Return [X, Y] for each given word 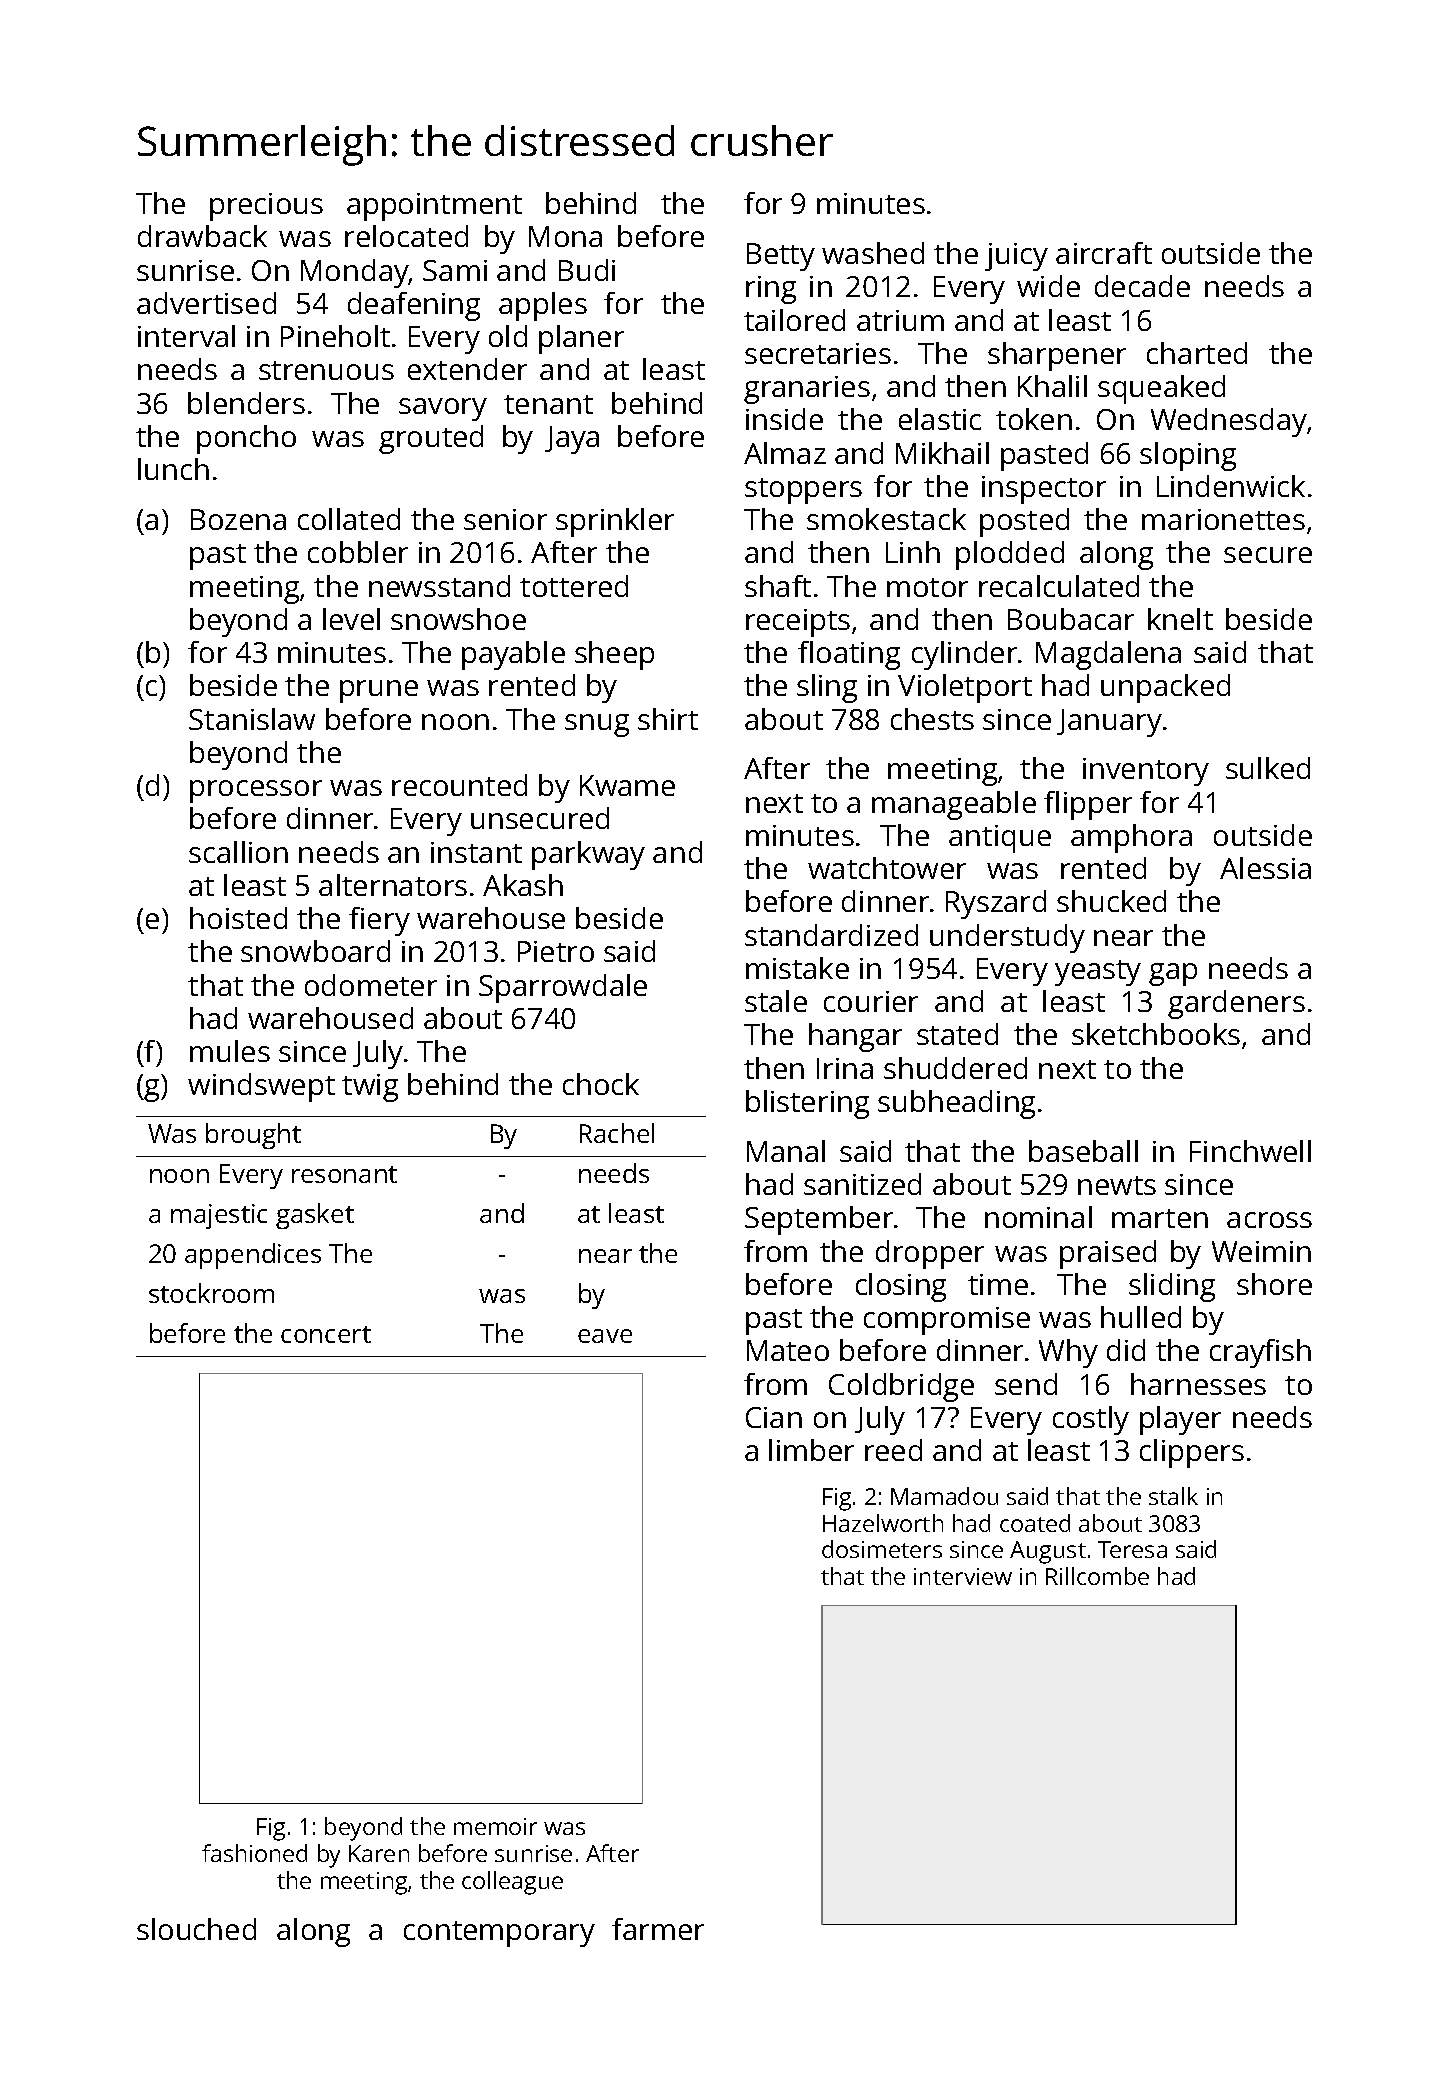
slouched [196, 1929]
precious [266, 207]
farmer [658, 1929]
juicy [1016, 257]
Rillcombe [1097, 1576]
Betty [781, 257]
